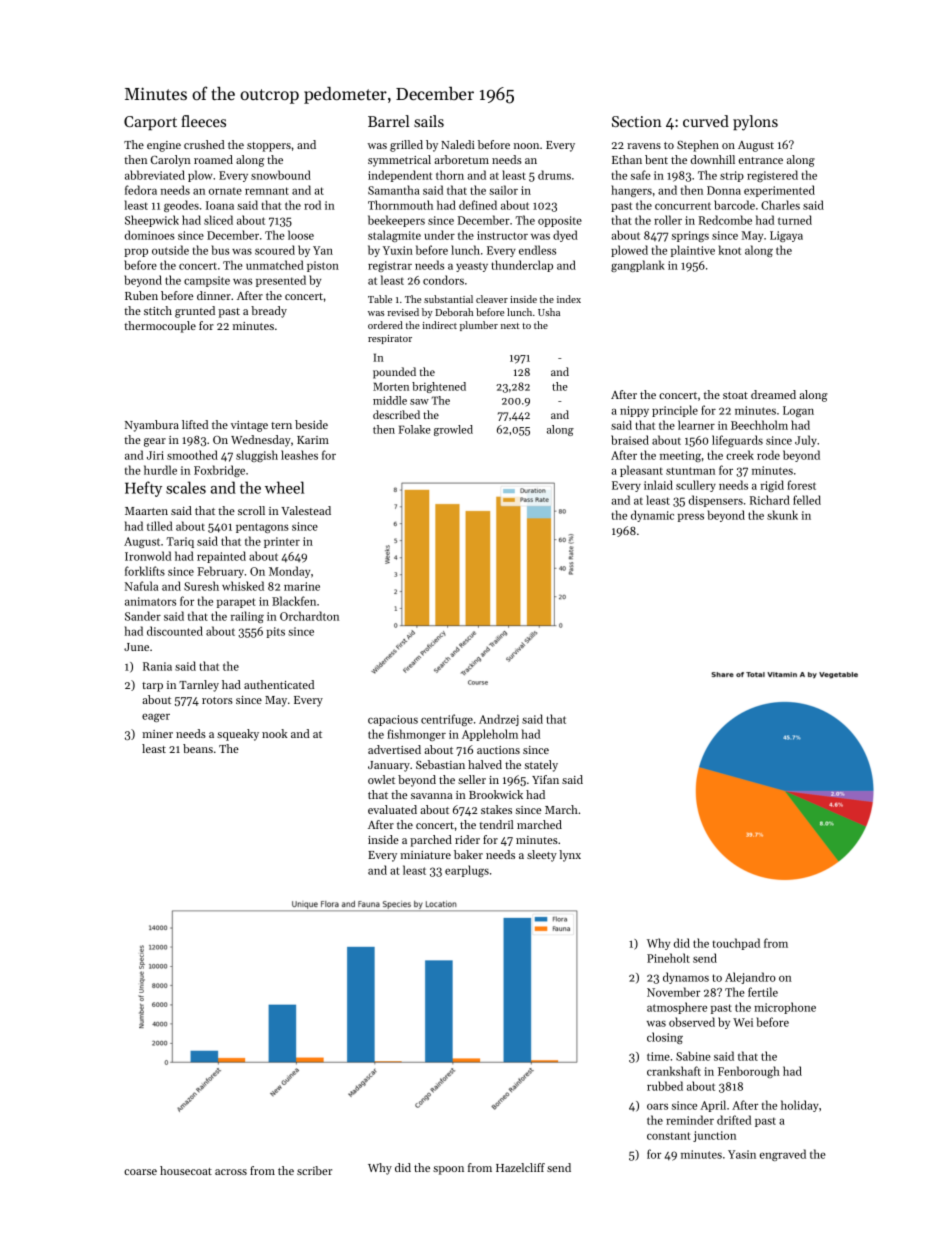 This image has width=952, height=1233. I want to click on Brookwick, so click(496, 794).
